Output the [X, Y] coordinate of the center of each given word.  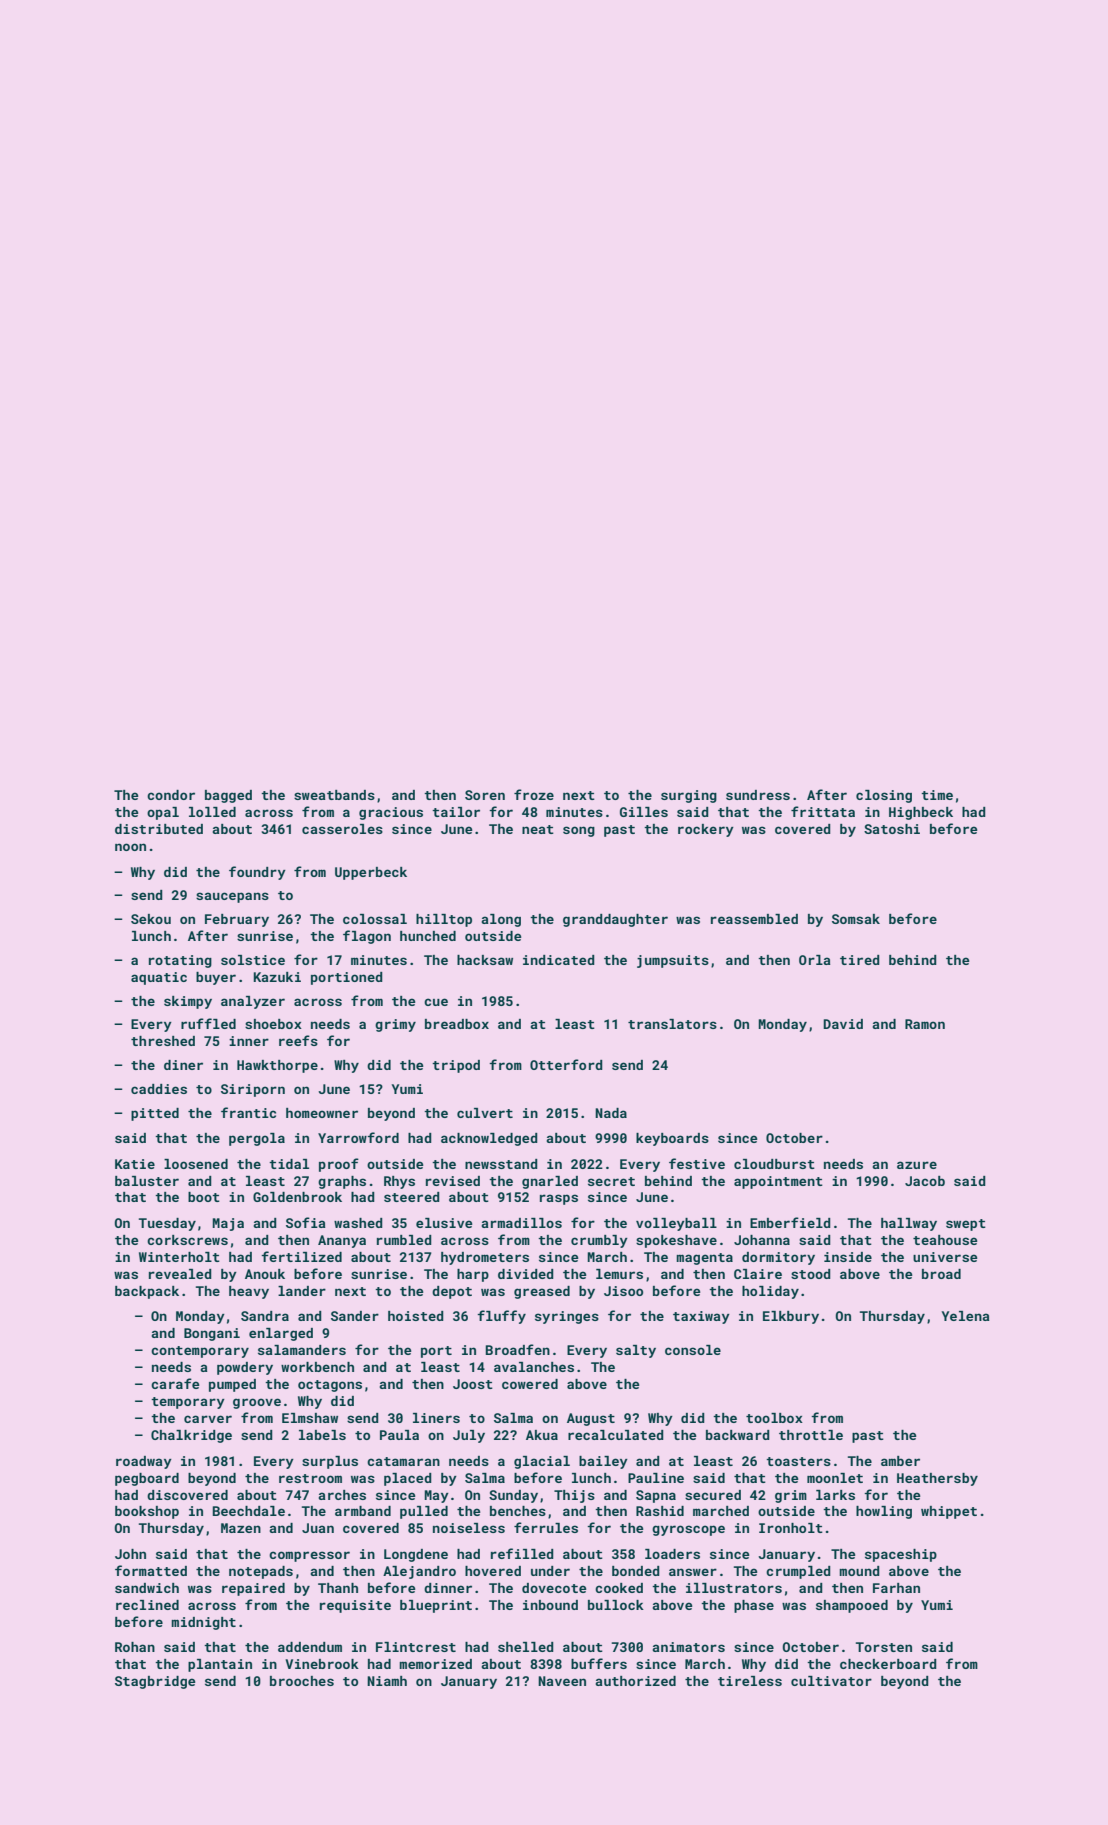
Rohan [135, 1647]
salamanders [302, 1350]
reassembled [754, 919]
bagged [228, 796]
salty [636, 1351]
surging [689, 796]
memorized [435, 1664]
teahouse [945, 1240]
